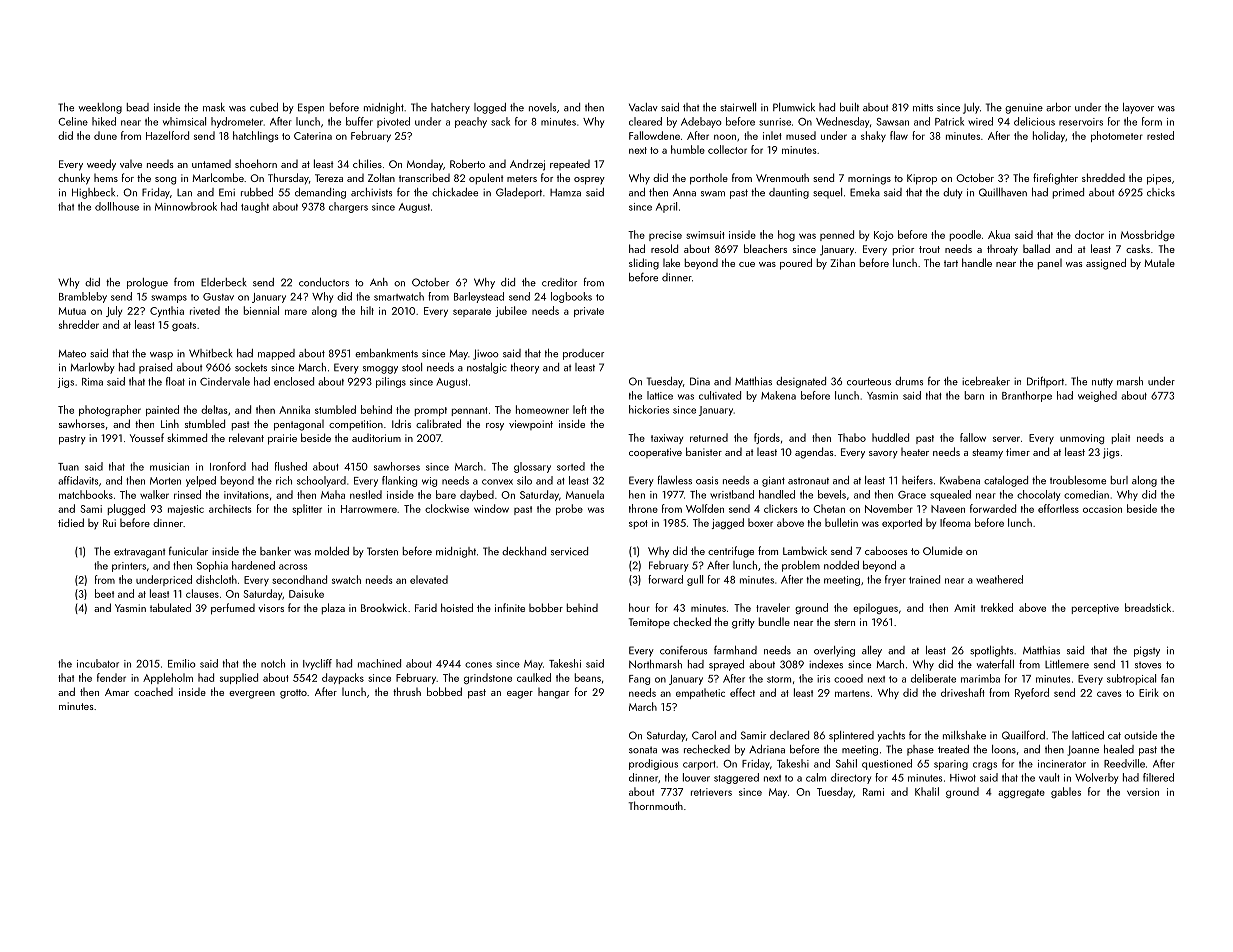  I want to click on untamed, so click(211, 164).
